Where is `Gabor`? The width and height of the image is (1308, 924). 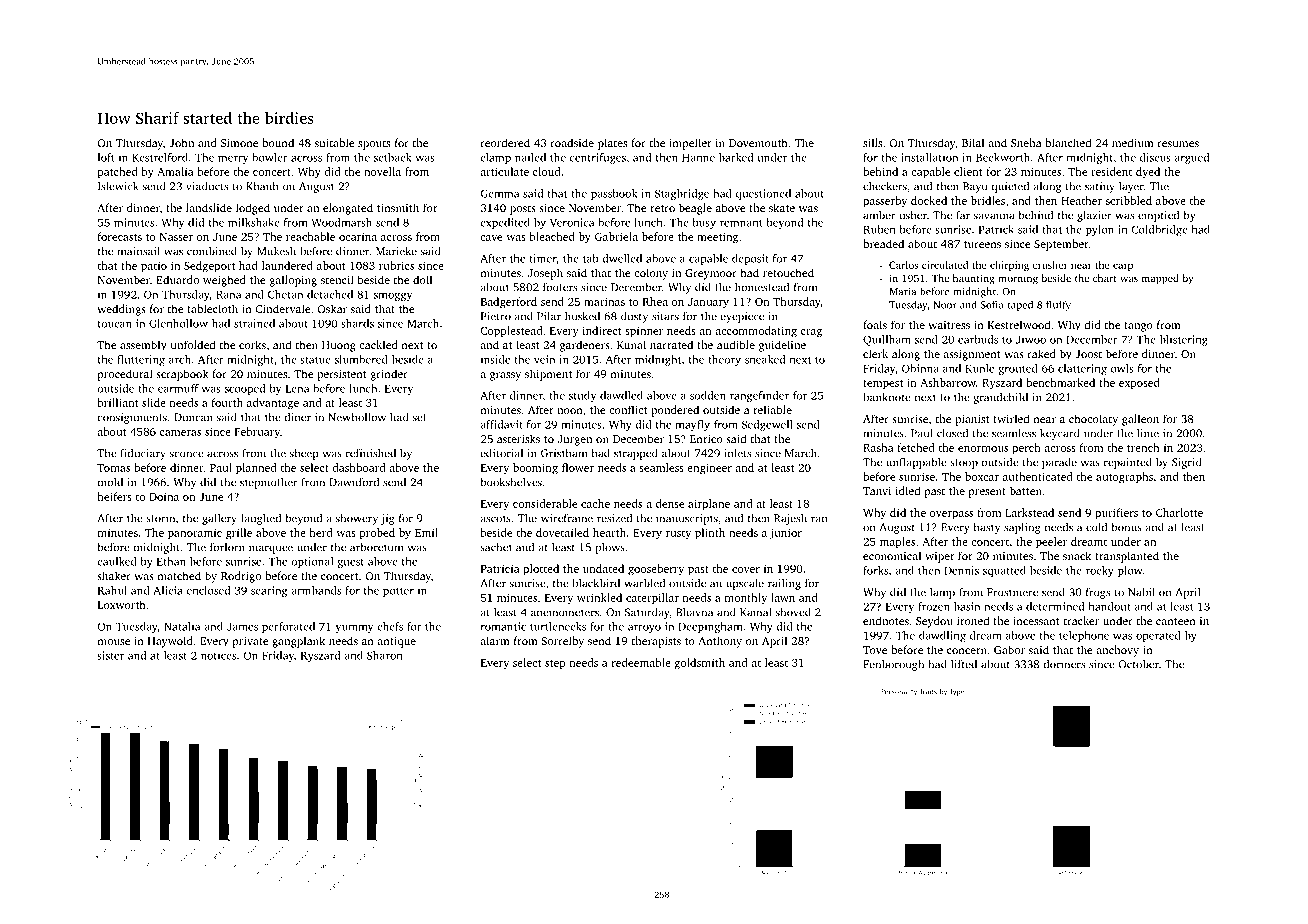
Gabor is located at coordinates (1009, 649).
